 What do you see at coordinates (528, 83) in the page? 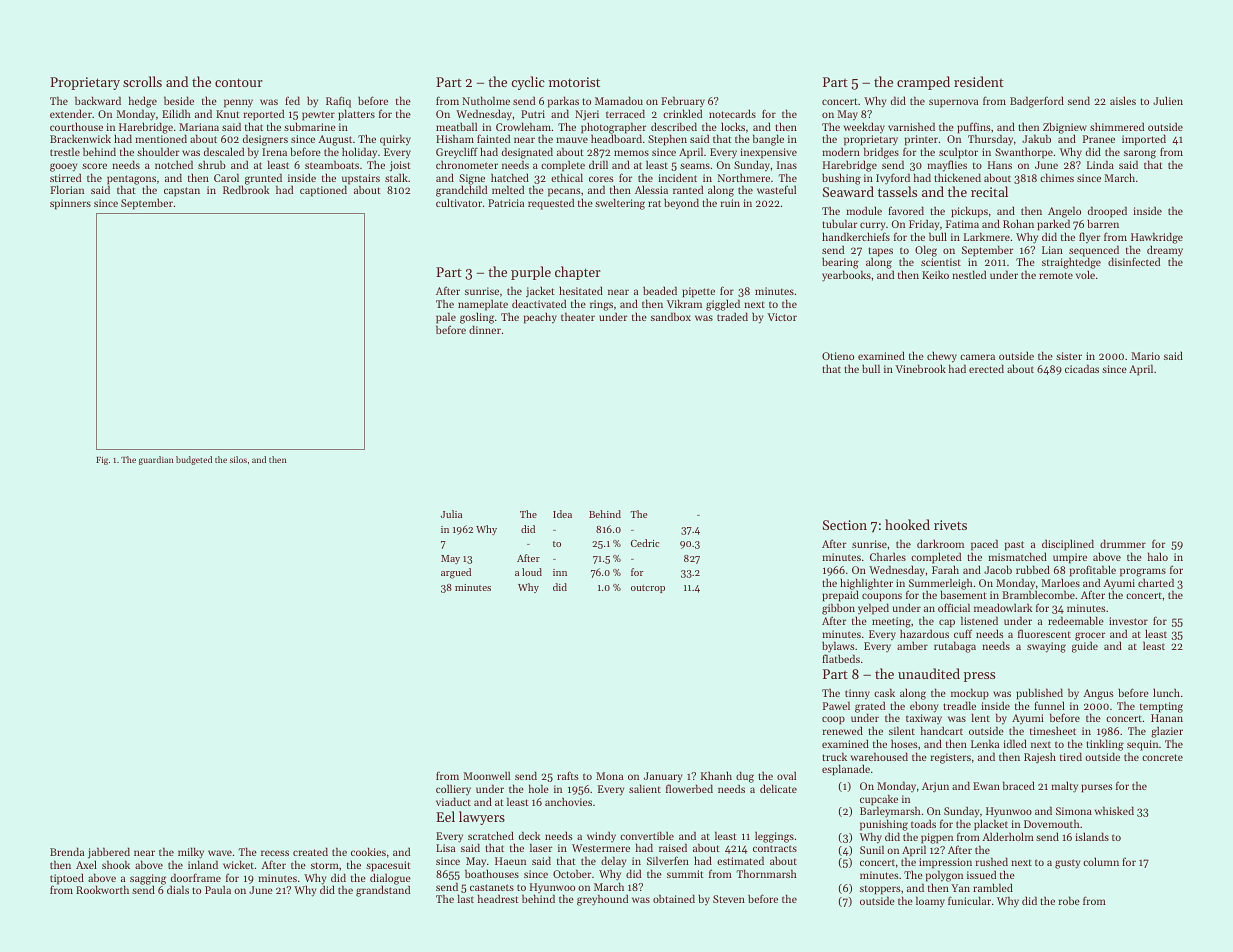
I see `cyclic` at bounding box center [528, 83].
